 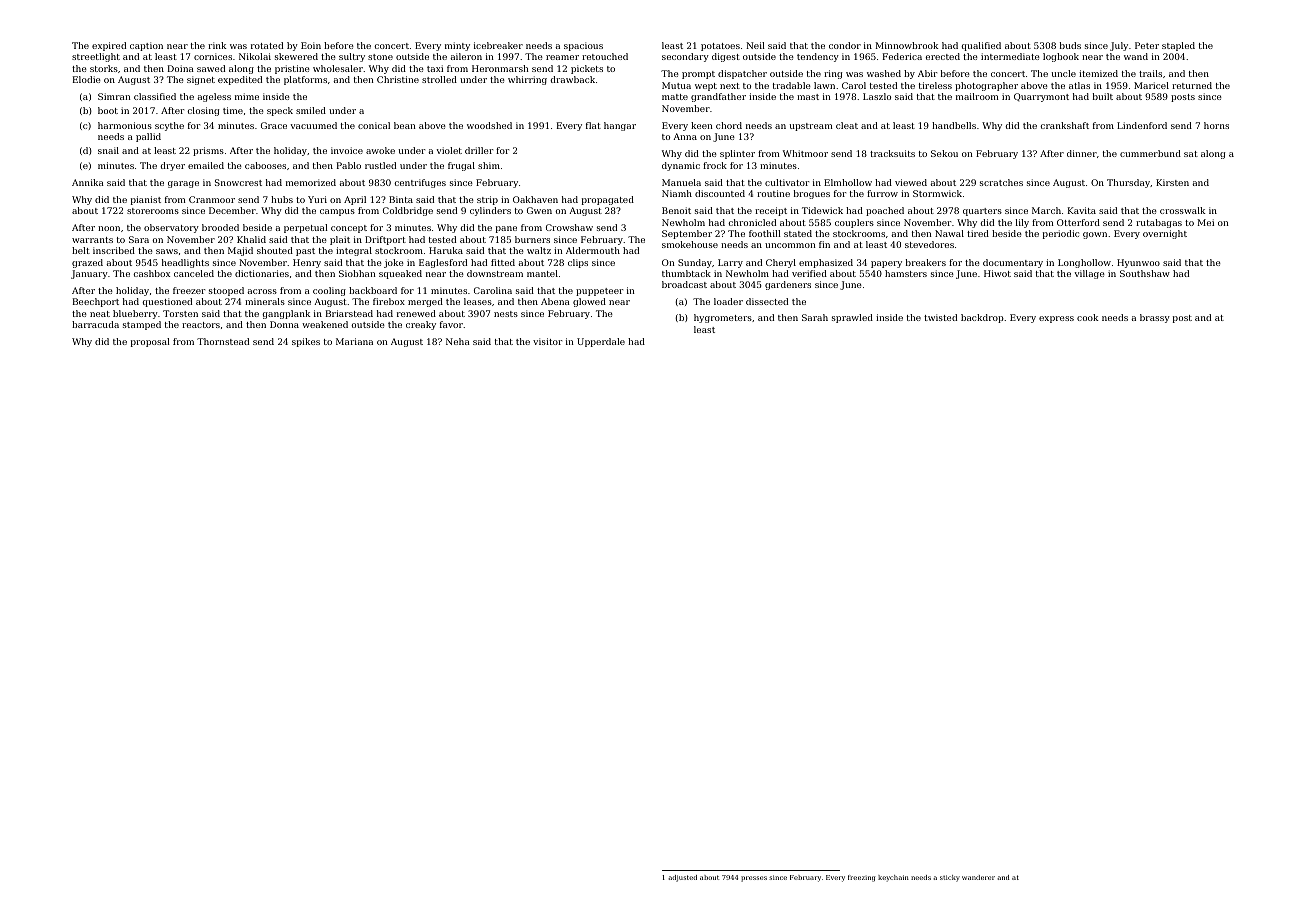 What do you see at coordinates (911, 182) in the document?
I see `viewed` at bounding box center [911, 182].
